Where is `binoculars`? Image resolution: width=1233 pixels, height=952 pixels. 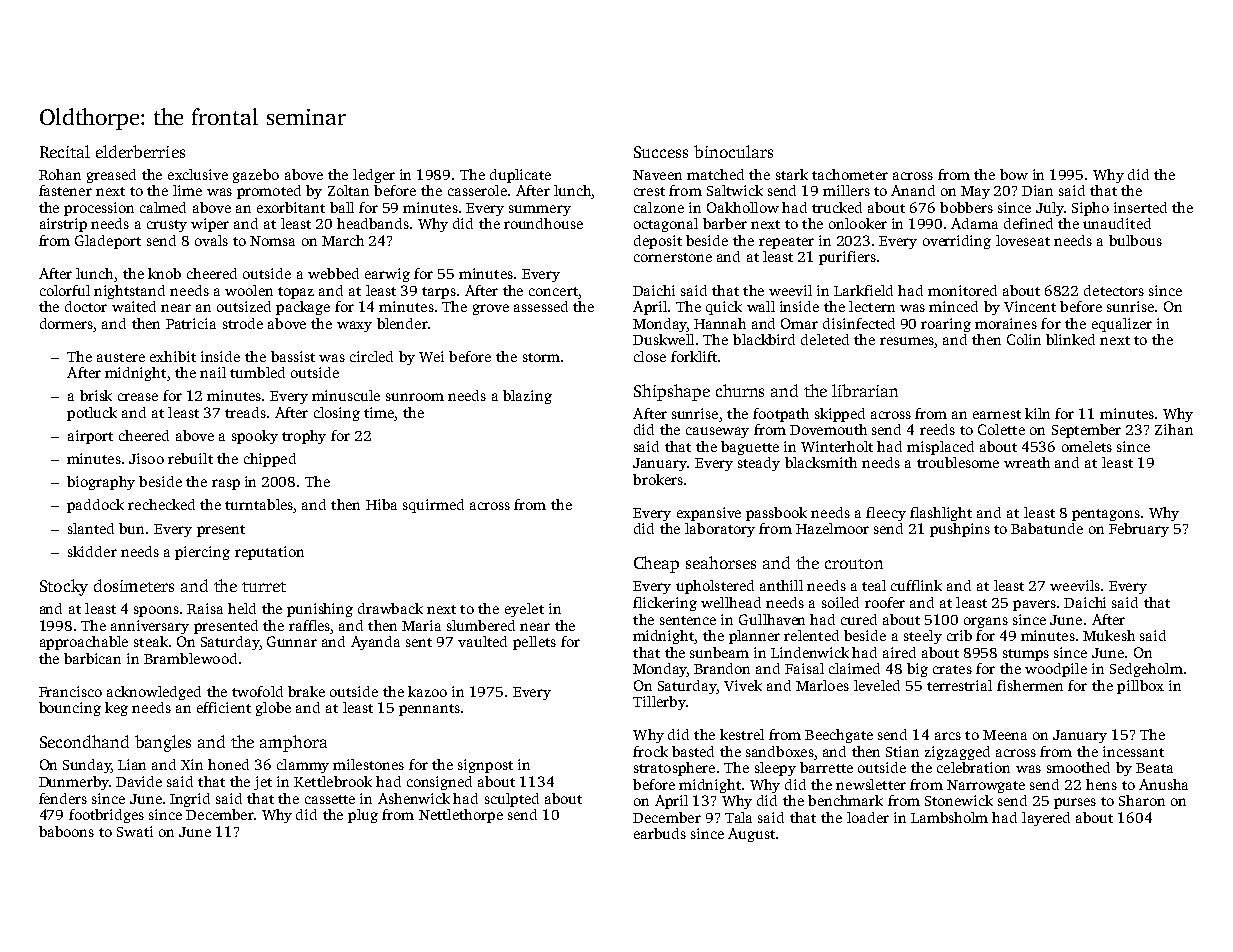
binoculars is located at coordinates (733, 151).
